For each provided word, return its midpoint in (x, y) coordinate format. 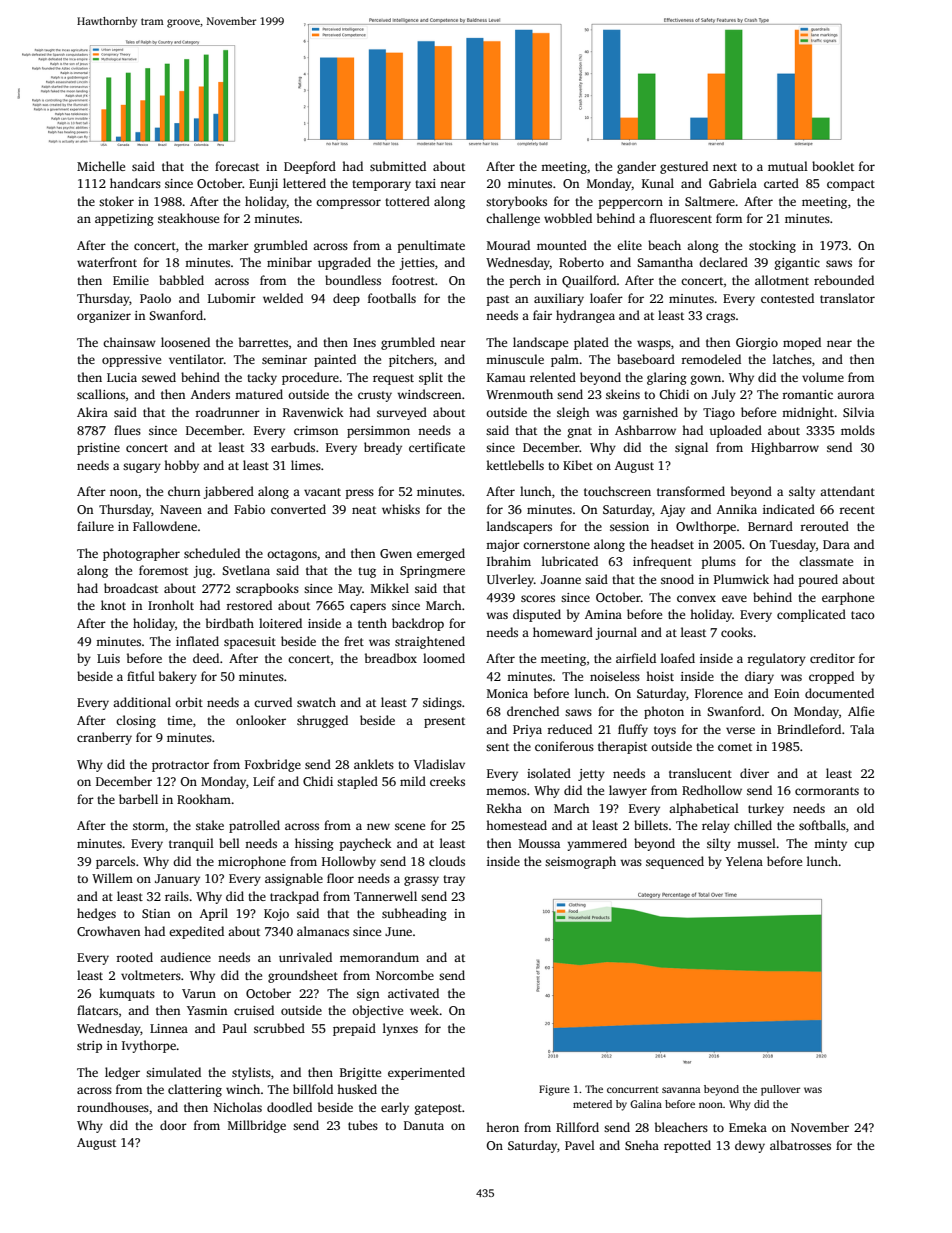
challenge (513, 219)
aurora (855, 395)
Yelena (744, 861)
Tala (862, 729)
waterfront (107, 262)
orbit (189, 702)
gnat (580, 432)
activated (413, 993)
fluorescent (681, 218)
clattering (195, 1090)
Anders (210, 394)
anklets (374, 764)
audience (185, 957)
